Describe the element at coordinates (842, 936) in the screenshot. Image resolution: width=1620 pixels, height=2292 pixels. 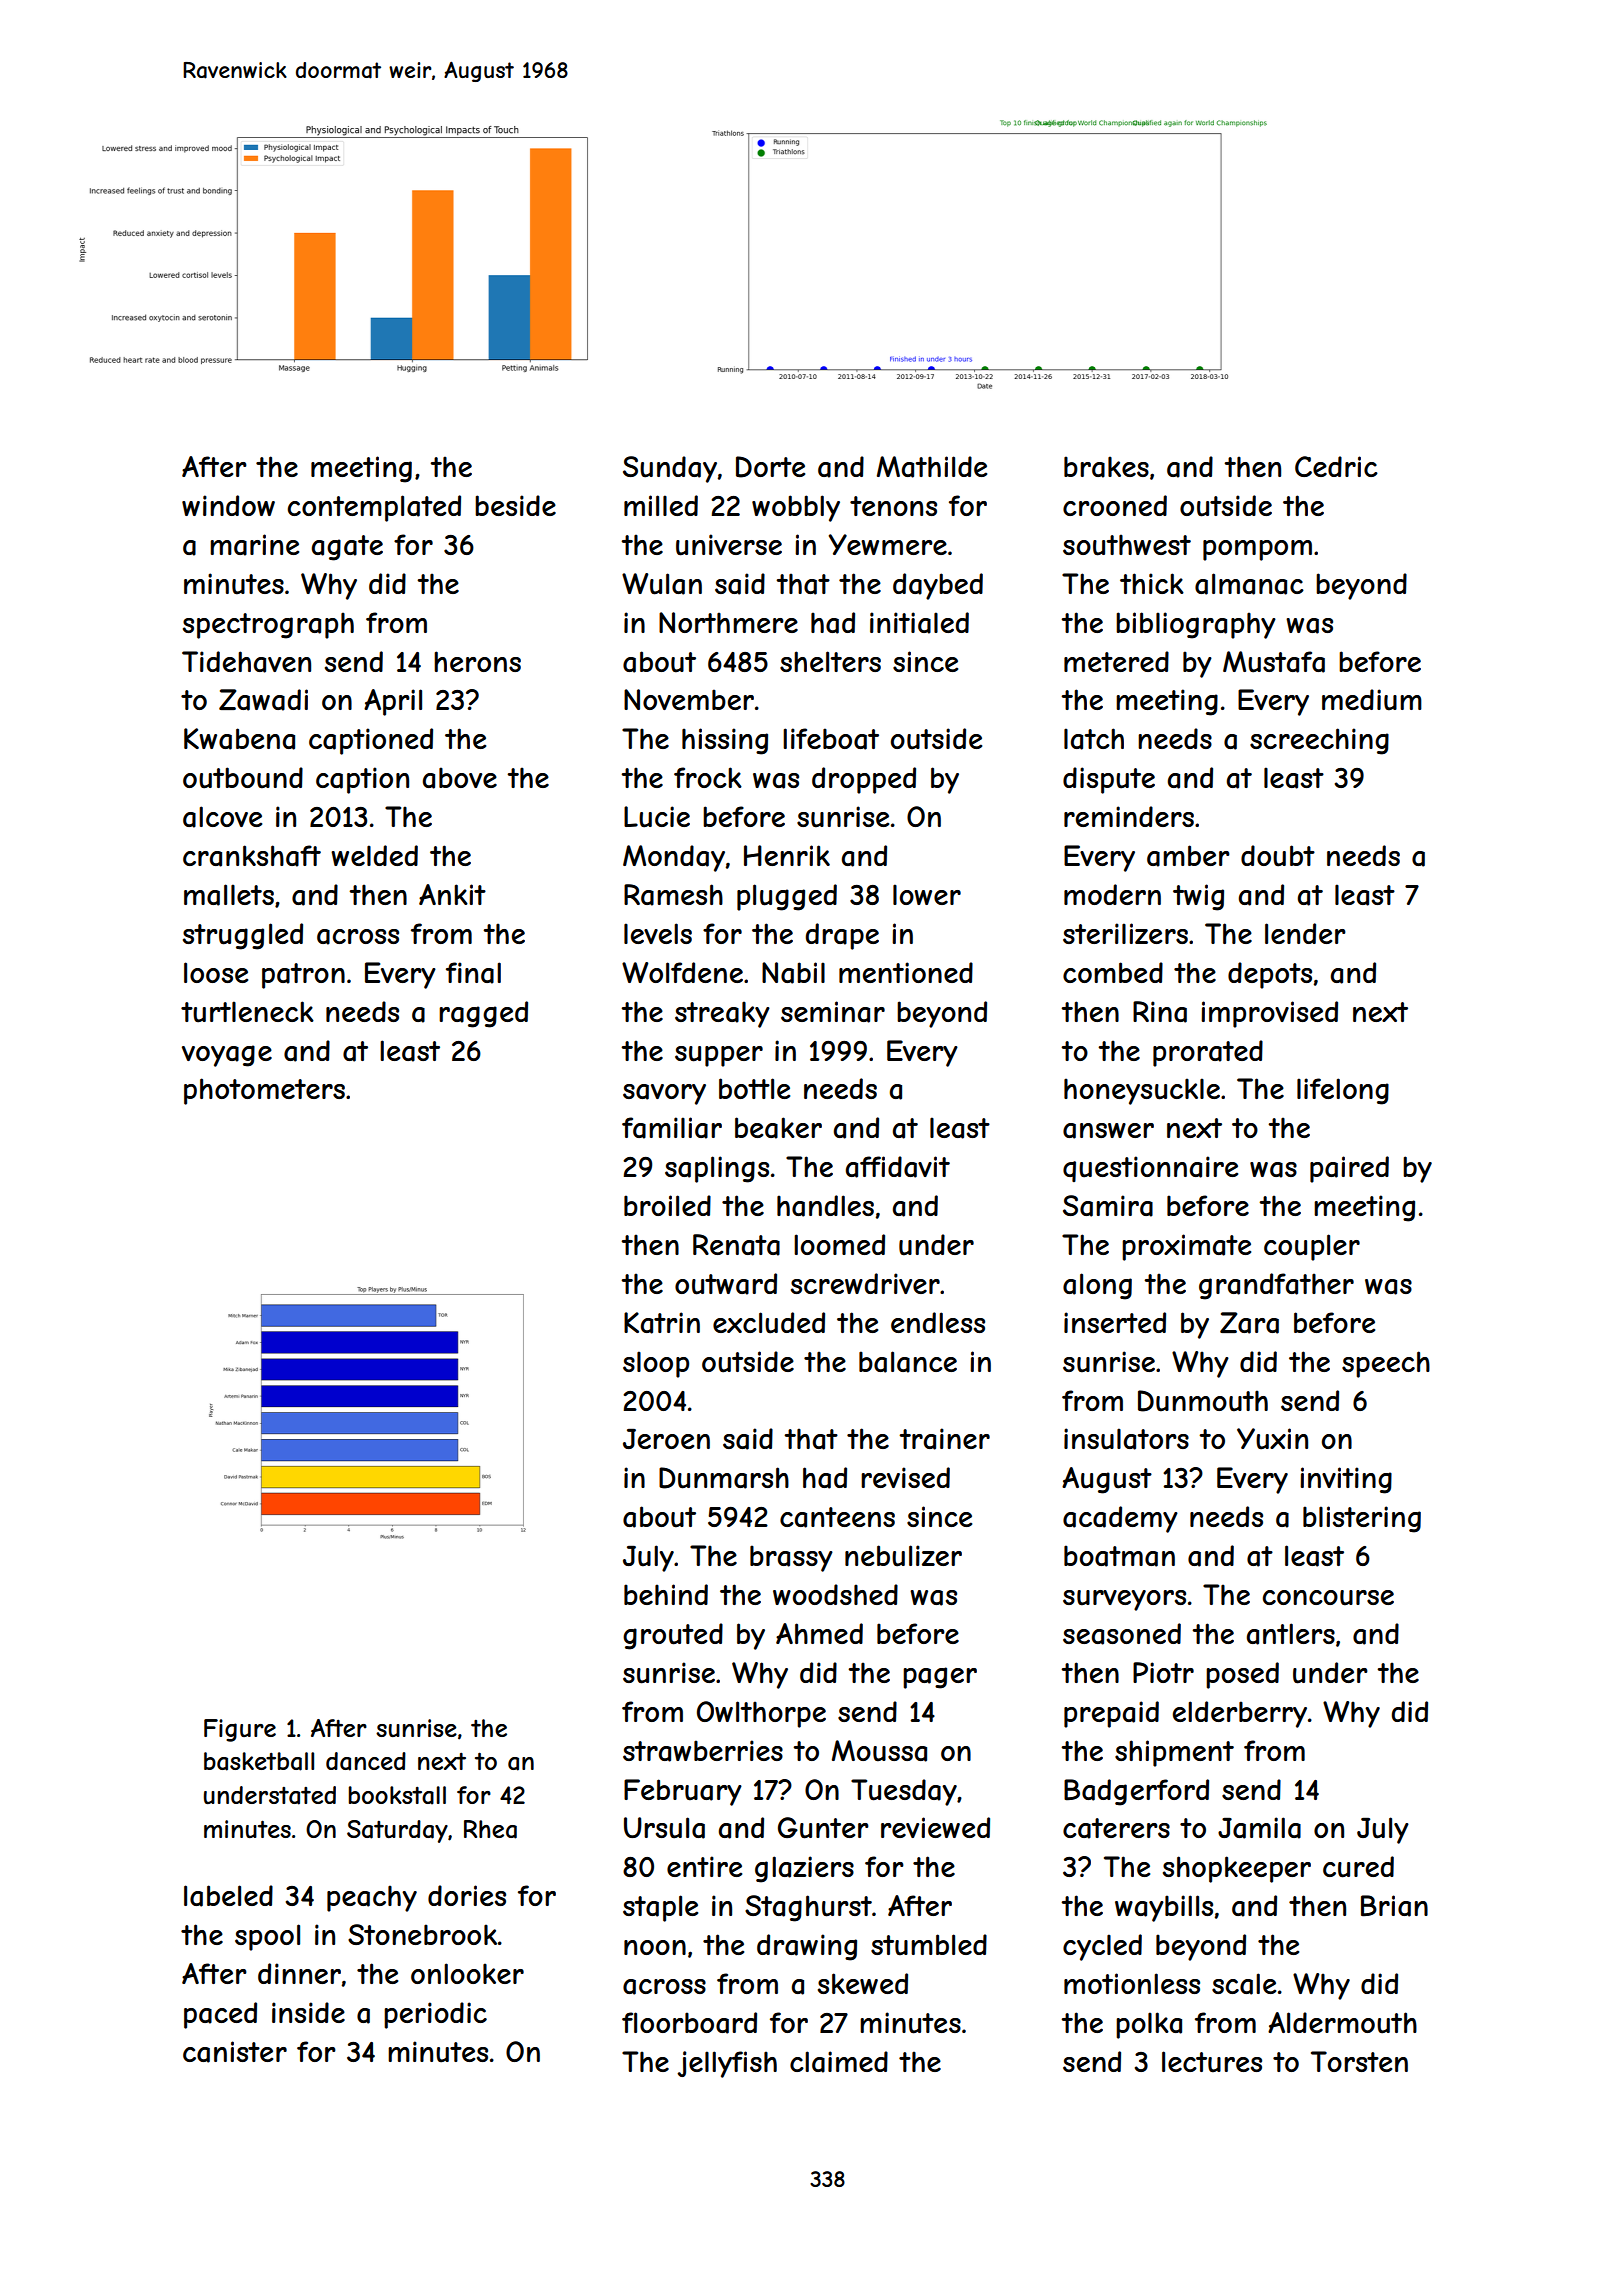
I see `drape` at that location.
